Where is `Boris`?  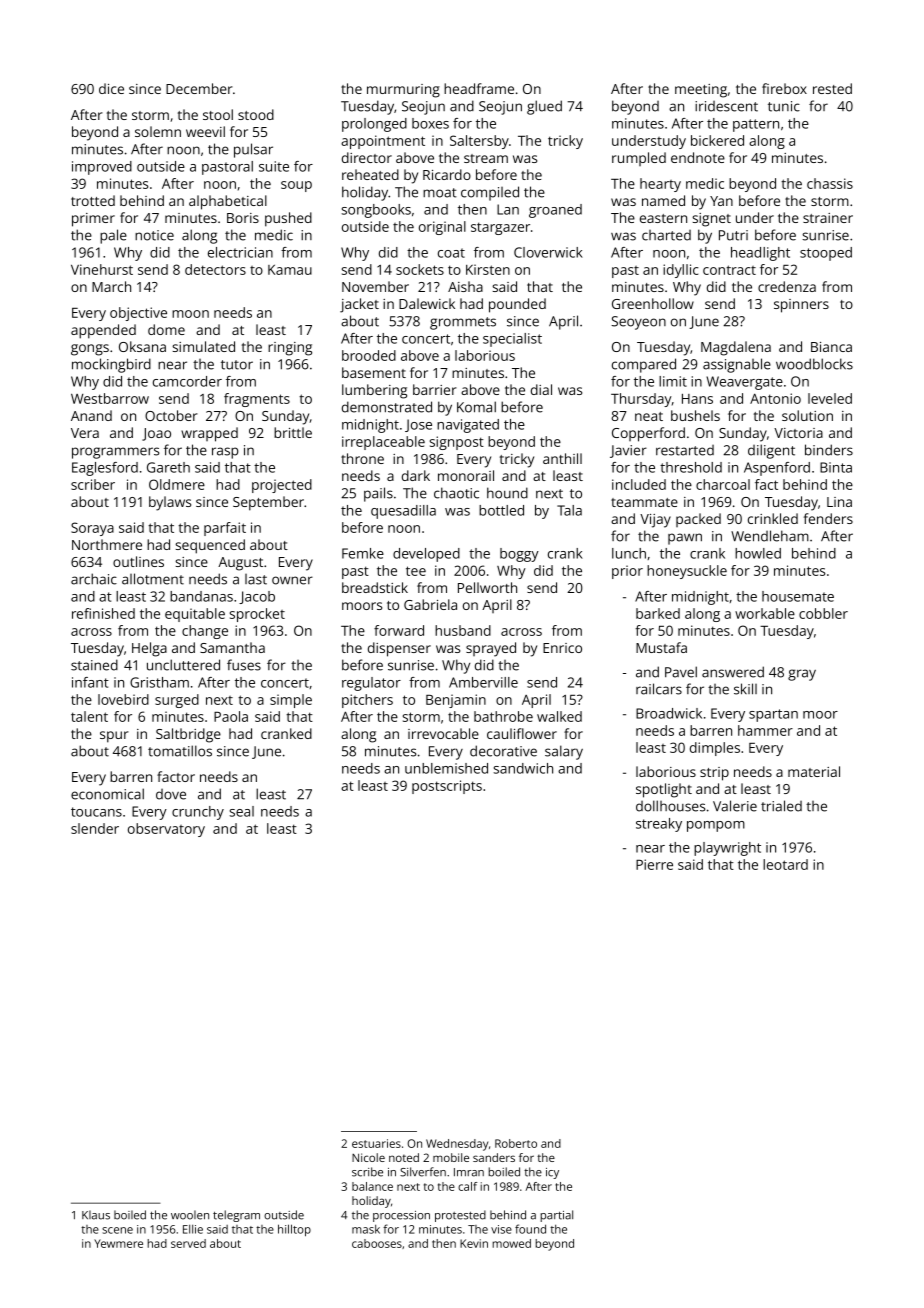 Boris is located at coordinates (243, 218).
